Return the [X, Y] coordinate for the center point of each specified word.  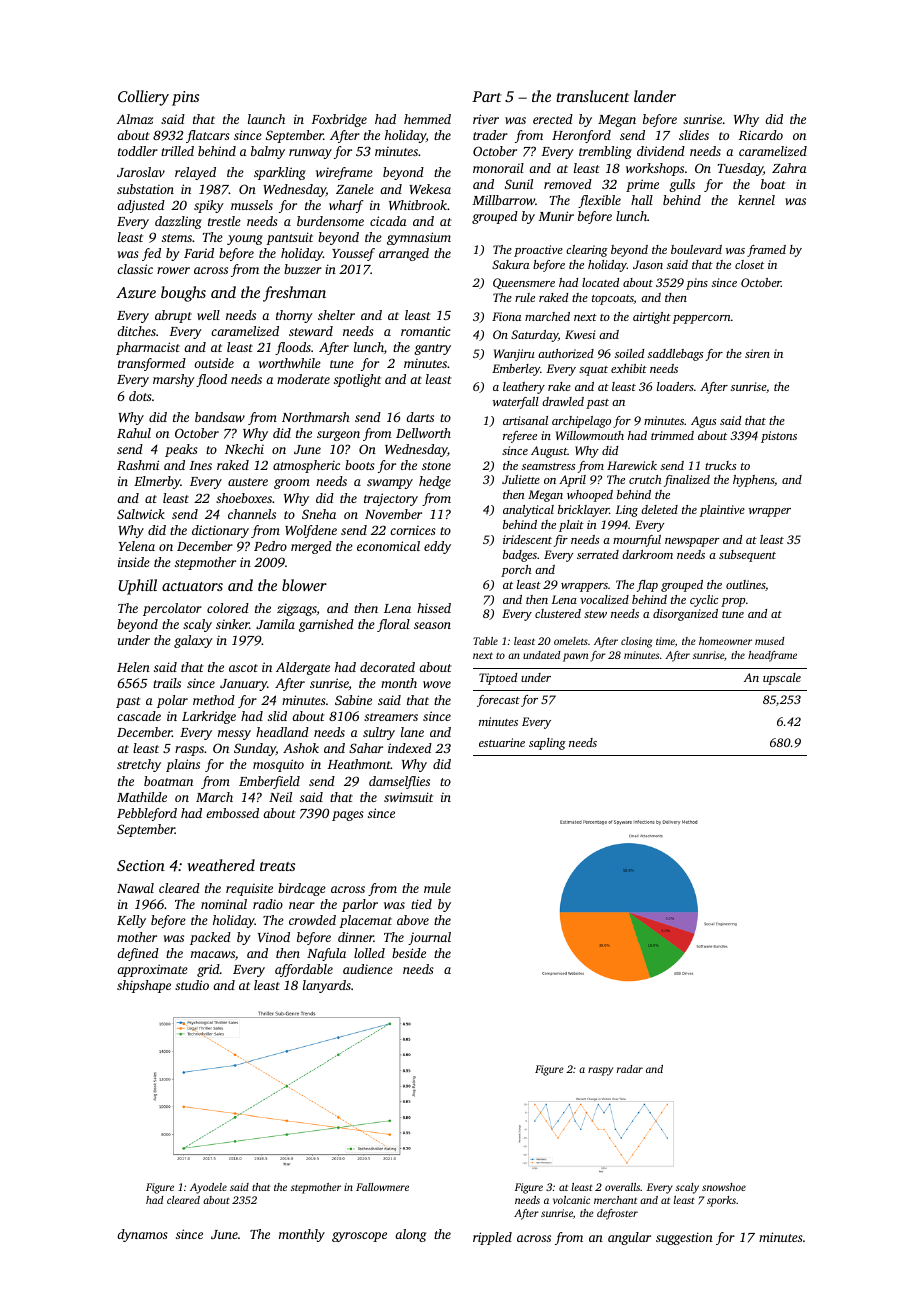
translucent [592, 96]
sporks [721, 1201]
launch [266, 119]
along [410, 1235]
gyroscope [359, 1237]
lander [655, 96]
